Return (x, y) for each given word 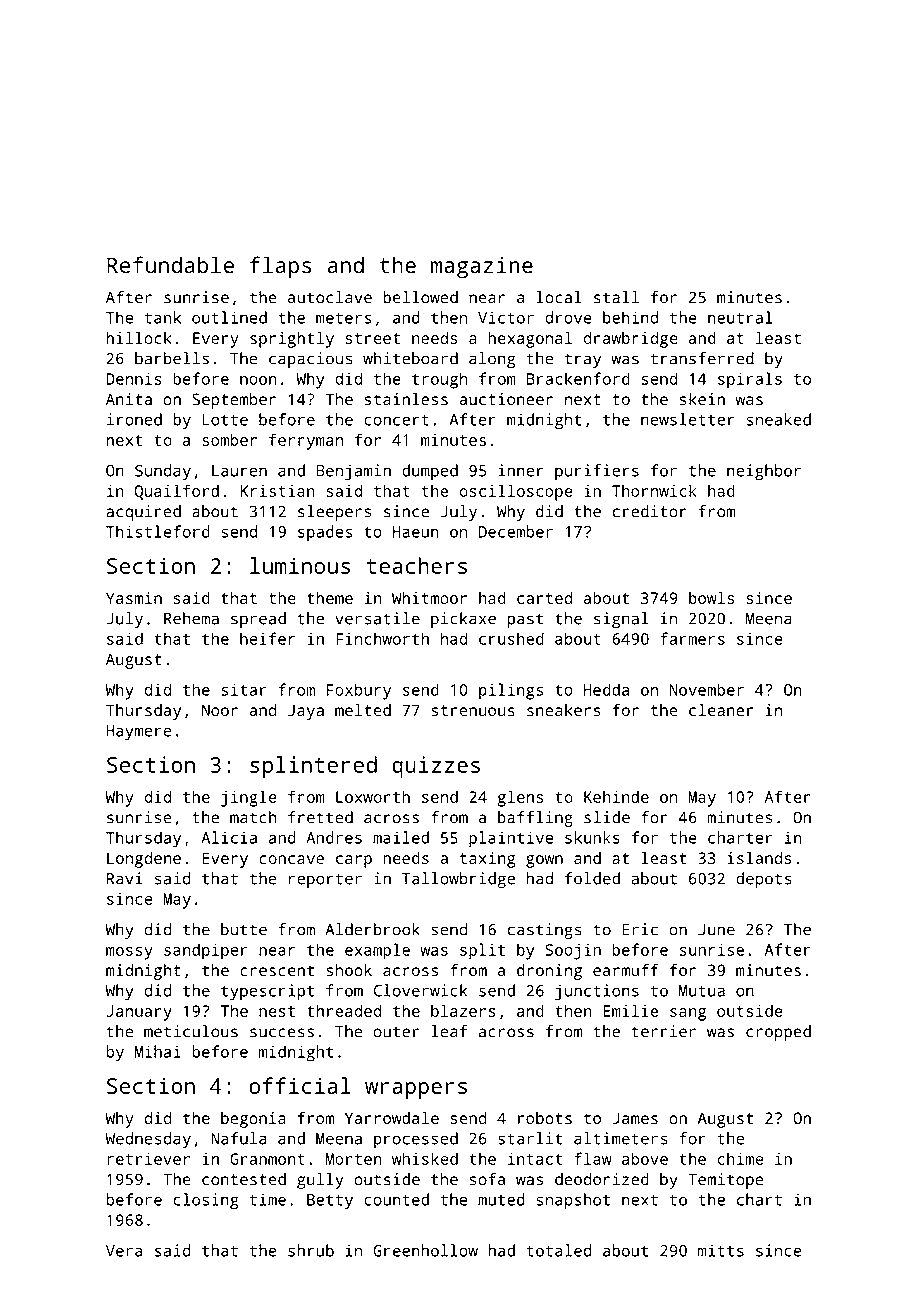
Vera (124, 1251)
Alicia (229, 837)
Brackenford (578, 378)
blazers (463, 1010)
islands (759, 858)
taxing (487, 860)
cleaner (721, 710)
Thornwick (654, 490)
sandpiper (206, 951)
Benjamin (353, 472)
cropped (778, 1033)
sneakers (564, 710)
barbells (172, 358)
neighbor (764, 472)
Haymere (139, 733)
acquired (143, 513)
